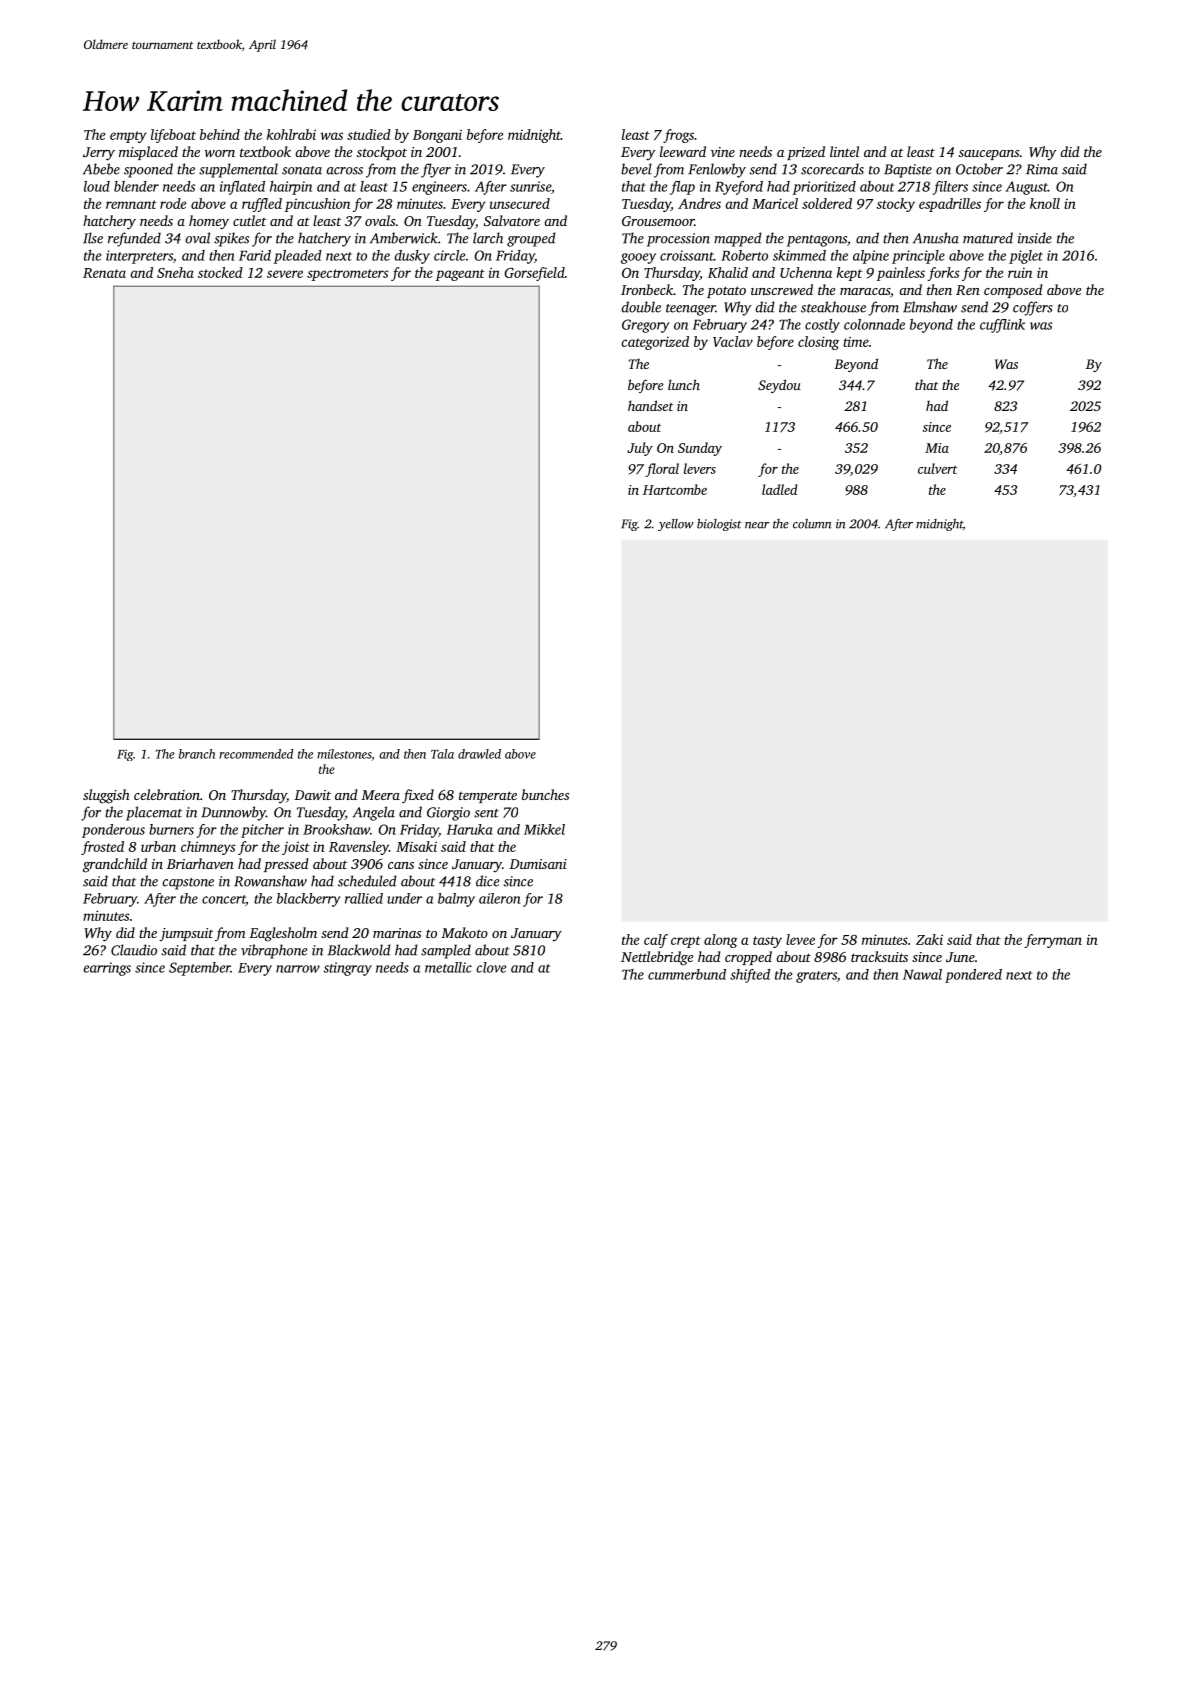 Image resolution: width=1191 pixels, height=1684 pixels. I want to click on earrings, so click(107, 969).
